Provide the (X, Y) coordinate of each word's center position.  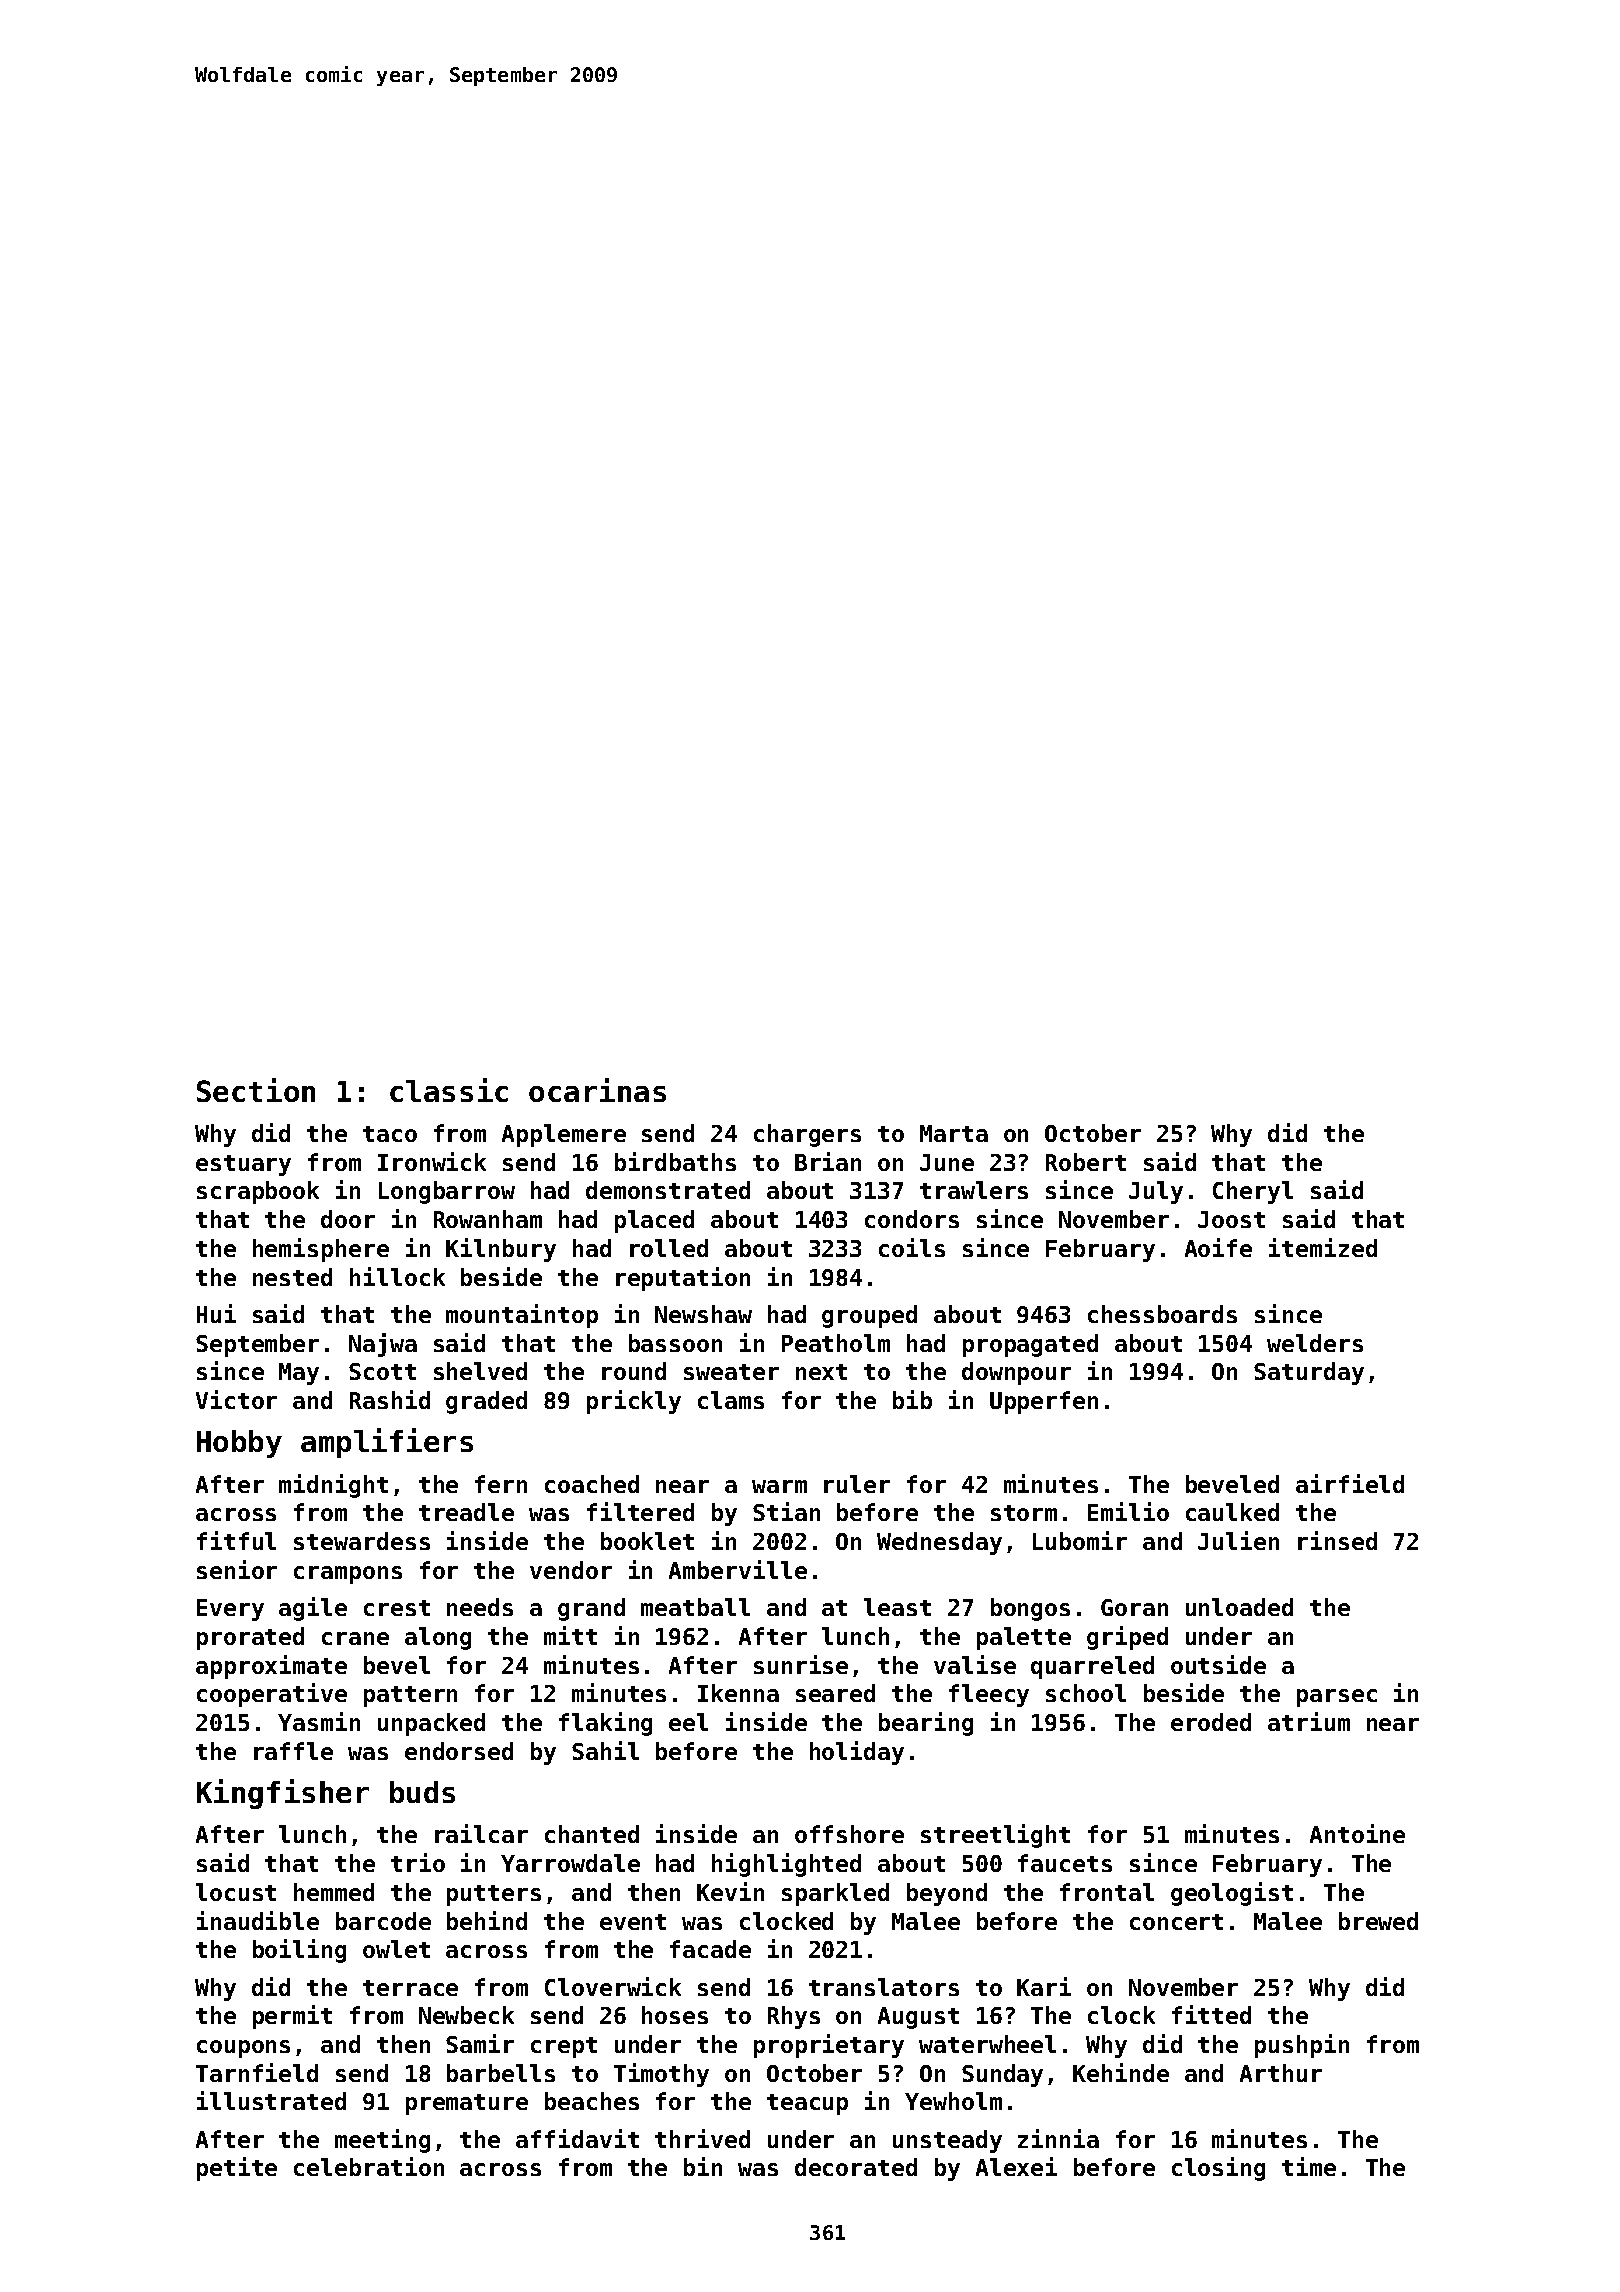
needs (480, 1607)
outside (1218, 1664)
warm (779, 1486)
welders (1315, 1343)
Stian (786, 1511)
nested (292, 1277)
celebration (369, 2166)
